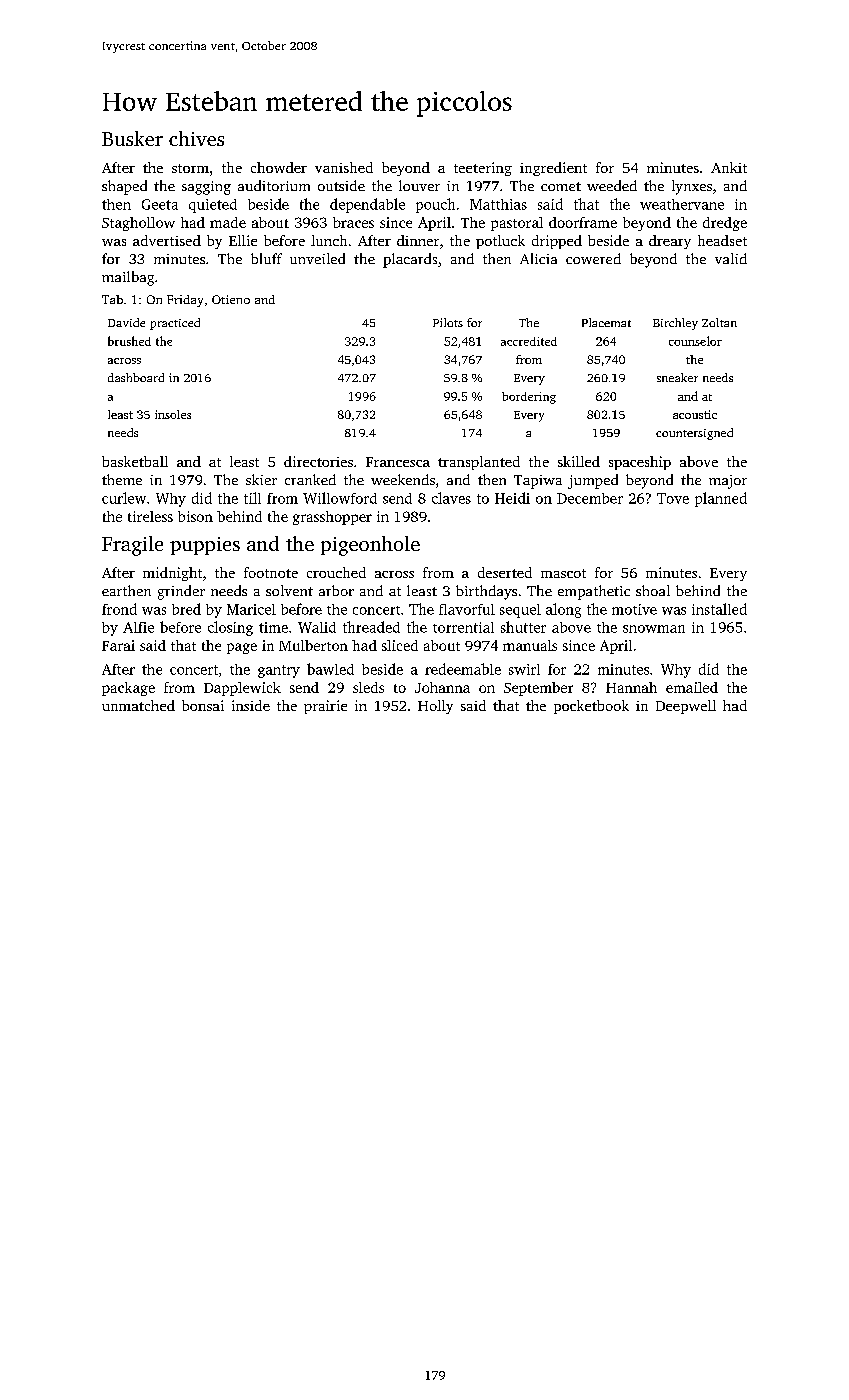  I want to click on claves, so click(451, 498).
